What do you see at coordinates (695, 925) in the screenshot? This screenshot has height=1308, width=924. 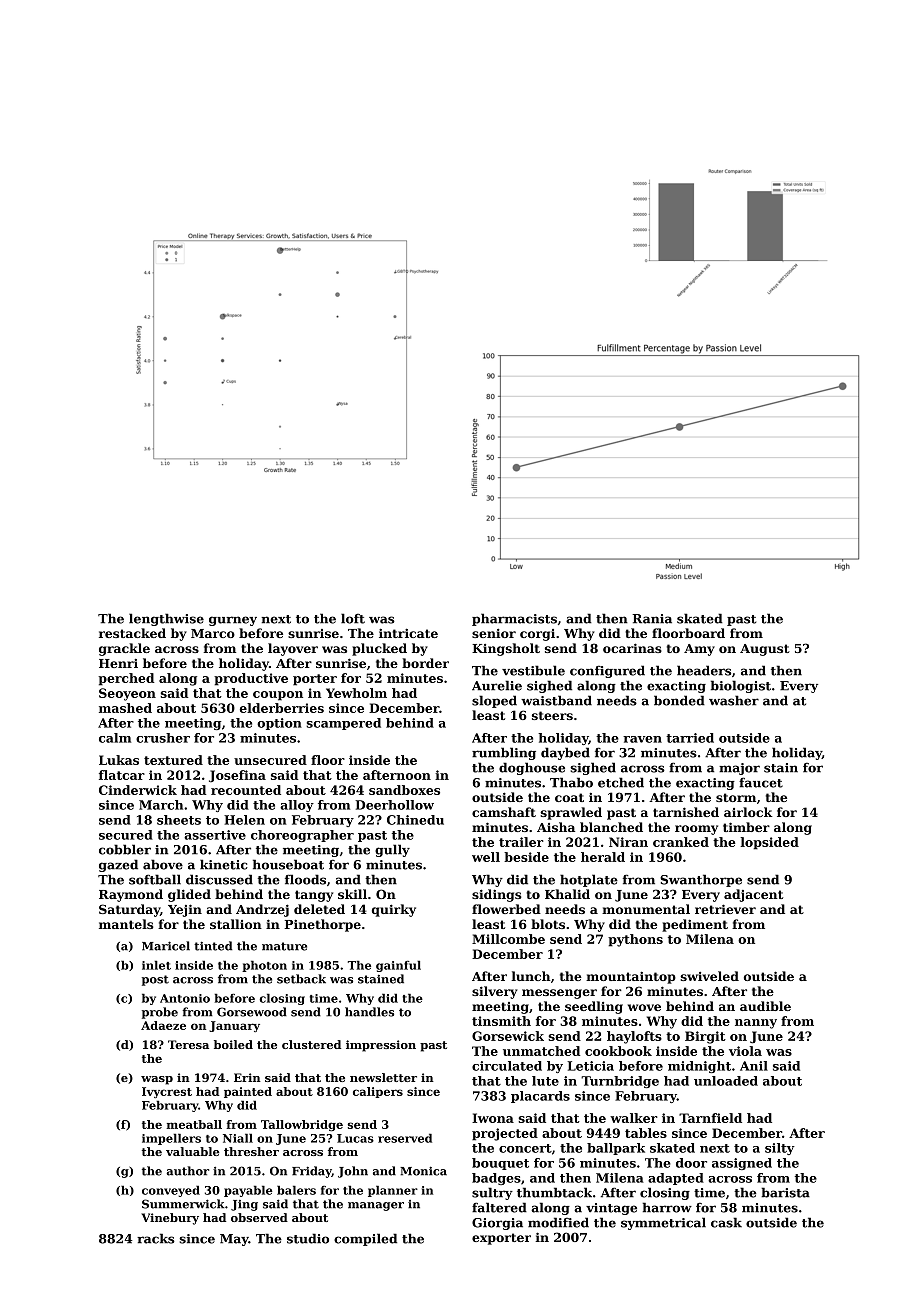 I see `pediment` at bounding box center [695, 925].
